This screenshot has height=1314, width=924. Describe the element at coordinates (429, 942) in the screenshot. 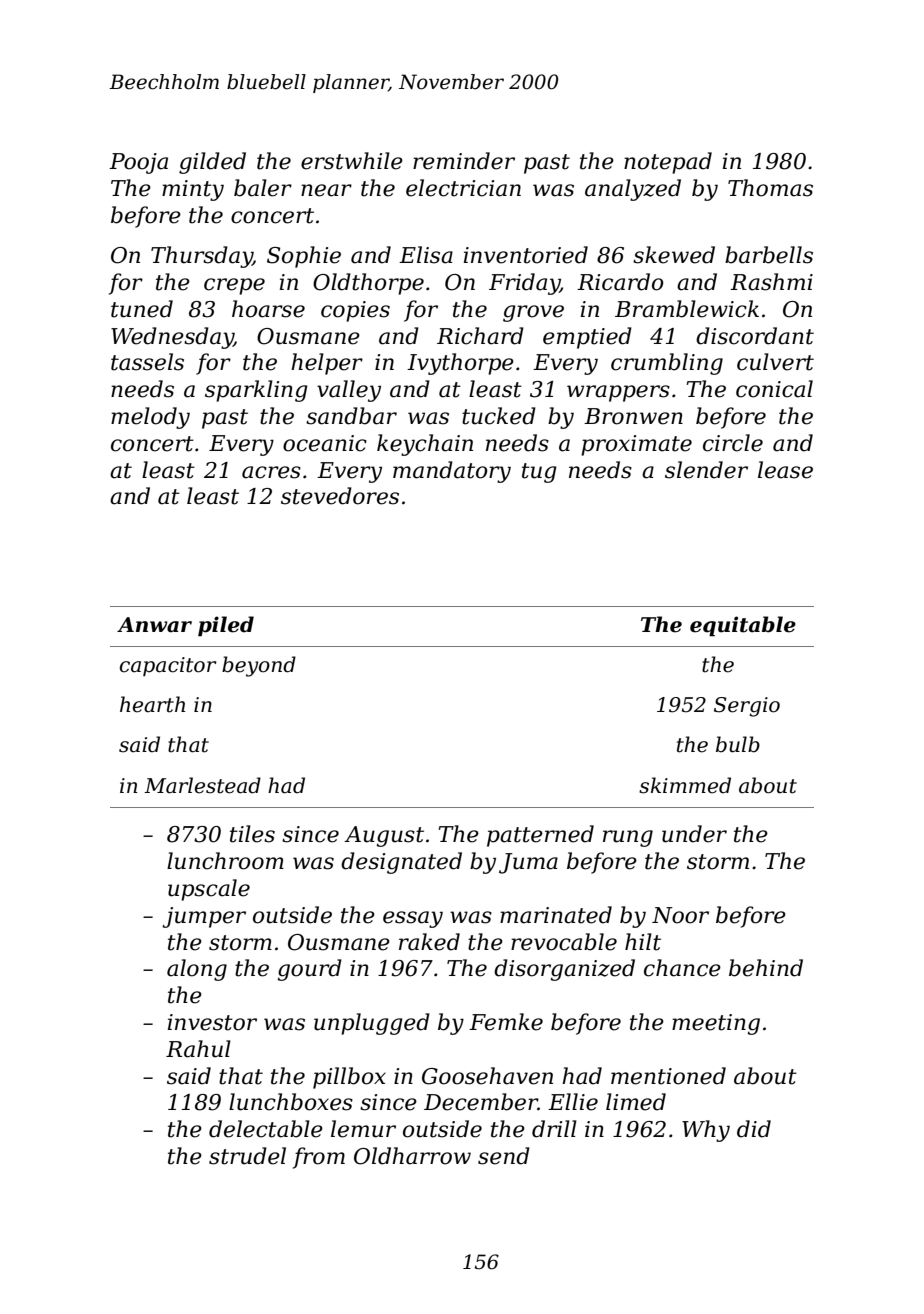

I see `raked` at that location.
